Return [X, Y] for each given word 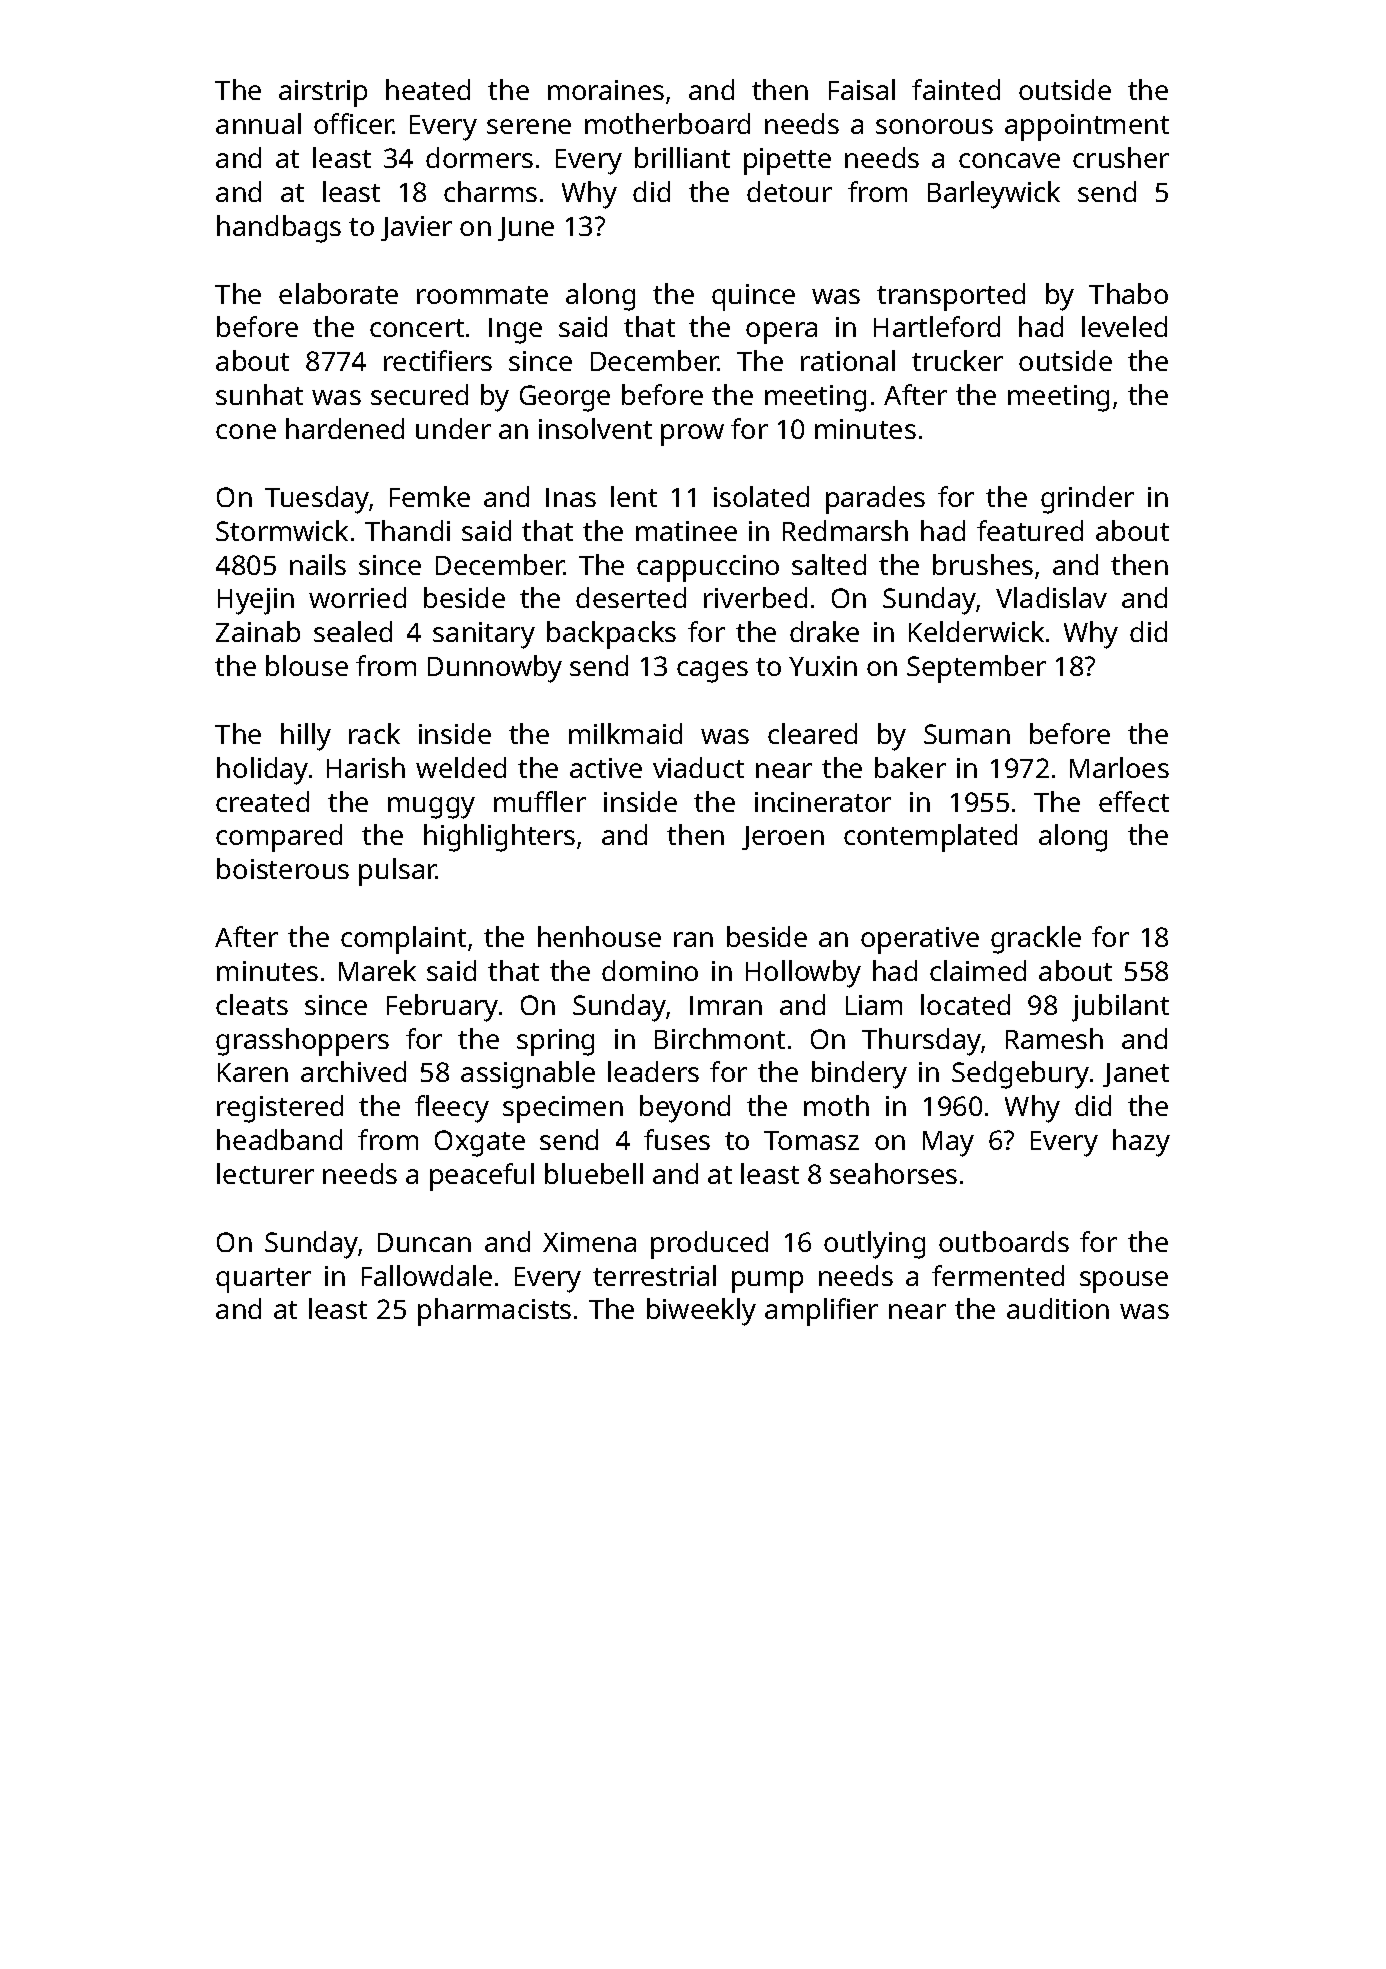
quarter [263, 1280]
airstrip [323, 93]
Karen [253, 1072]
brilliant [682, 157]
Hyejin [256, 601]
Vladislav [1051, 597]
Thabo [1128, 293]
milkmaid [625, 733]
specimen [563, 1109]
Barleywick [994, 195]
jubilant [1120, 1008]
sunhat [259, 394]
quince [753, 297]
